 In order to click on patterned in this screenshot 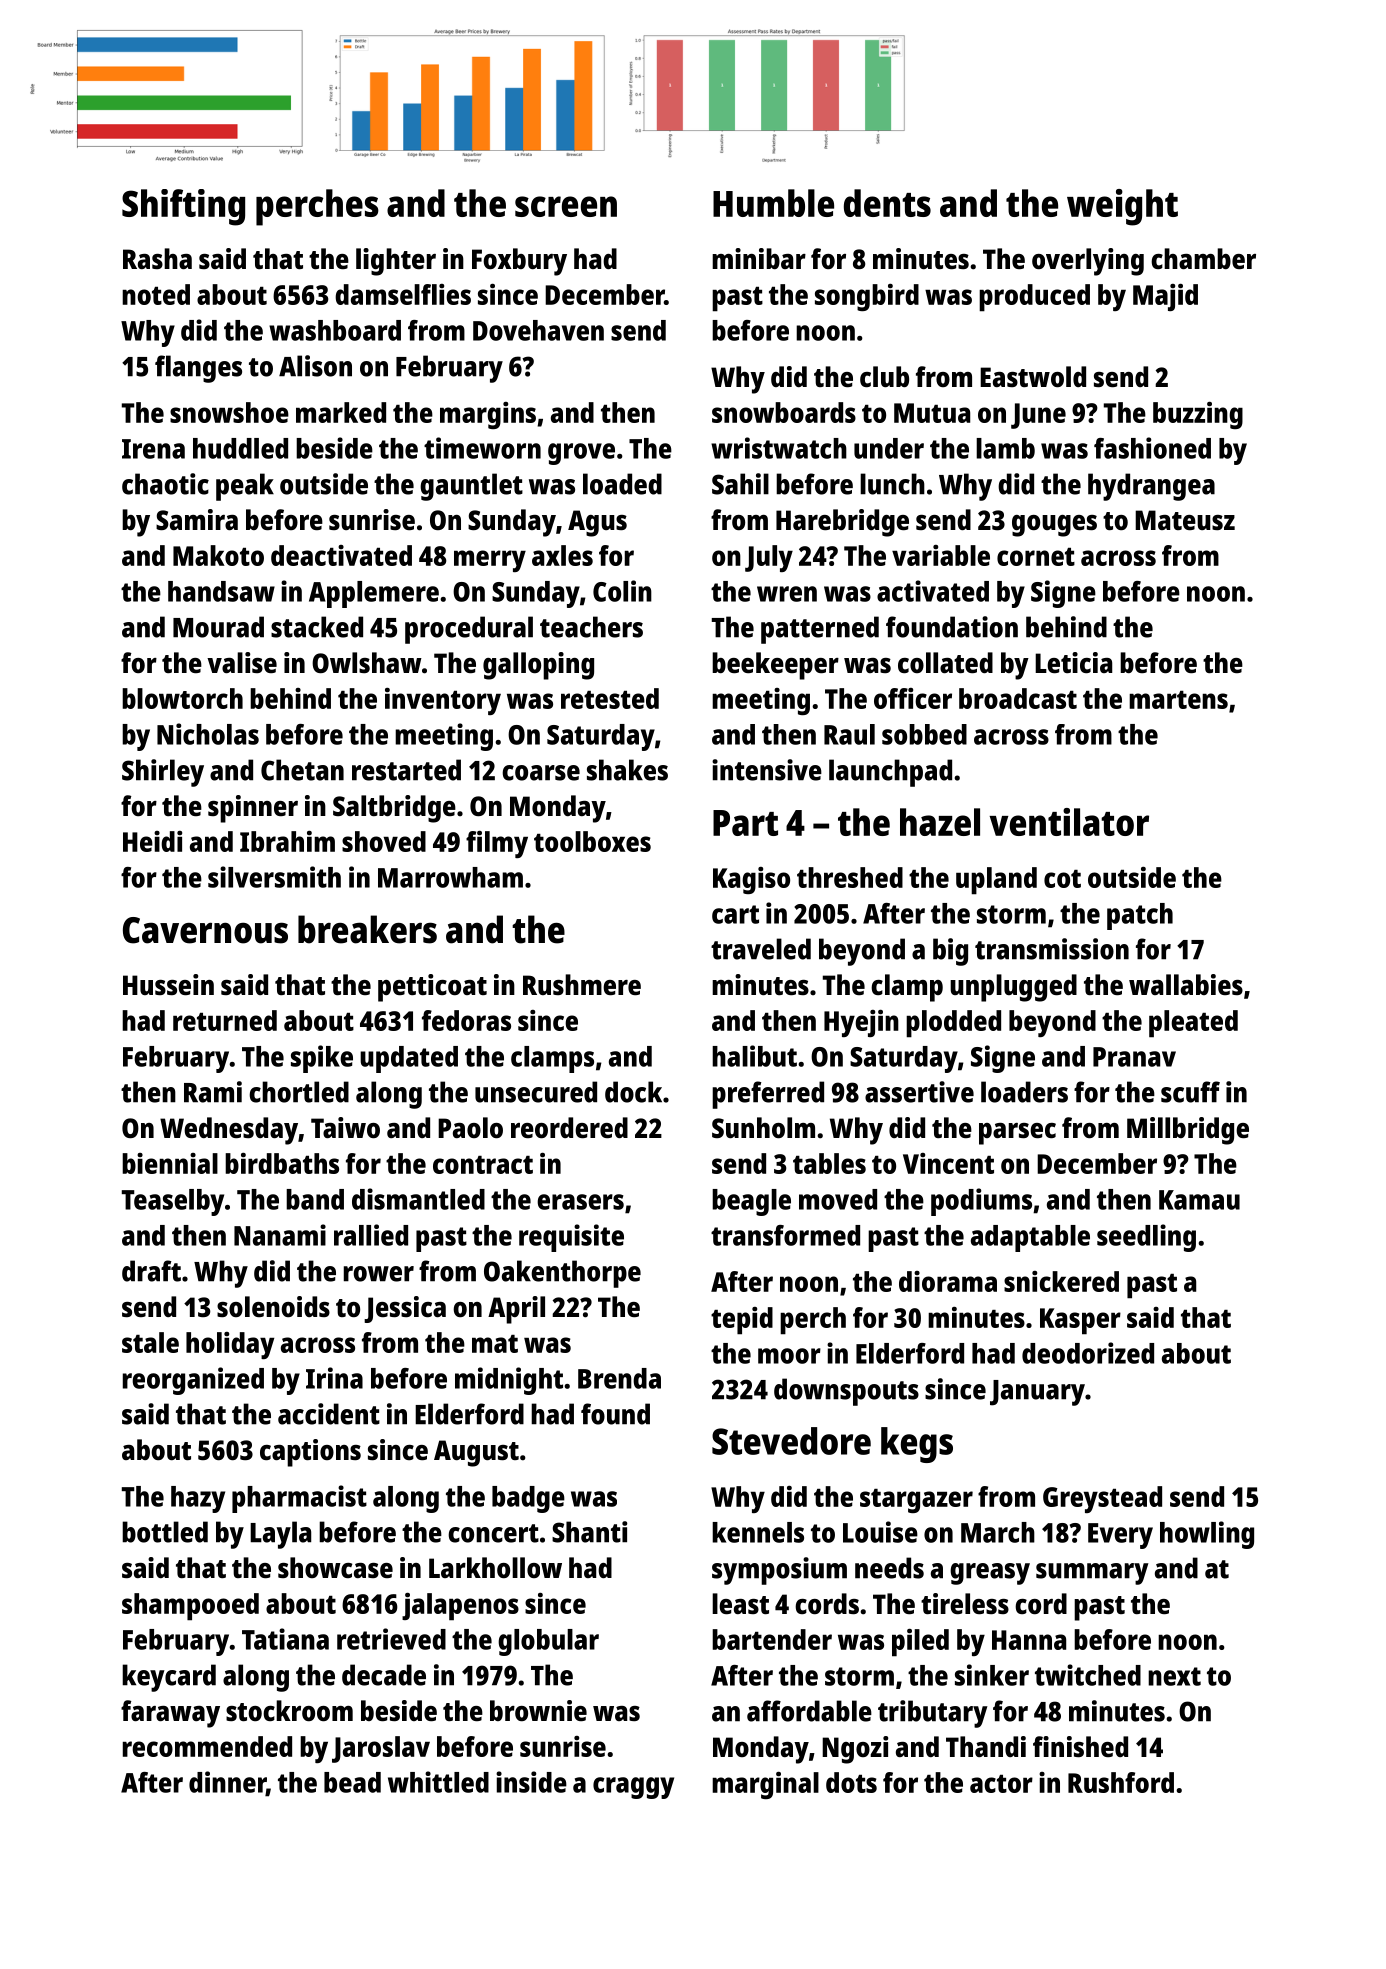, I will do `click(820, 630)`.
